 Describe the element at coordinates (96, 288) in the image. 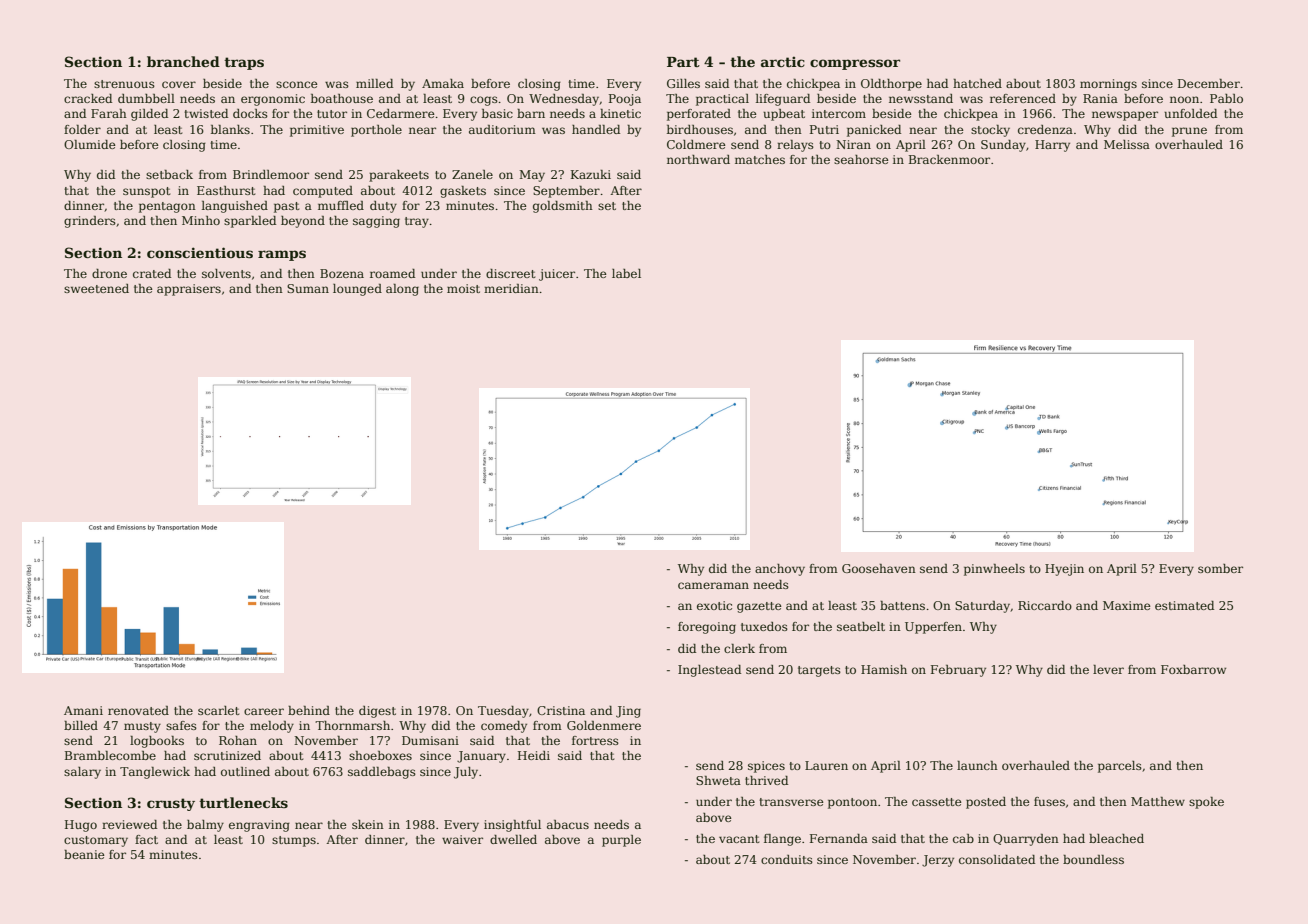

I see `sweetened` at that location.
